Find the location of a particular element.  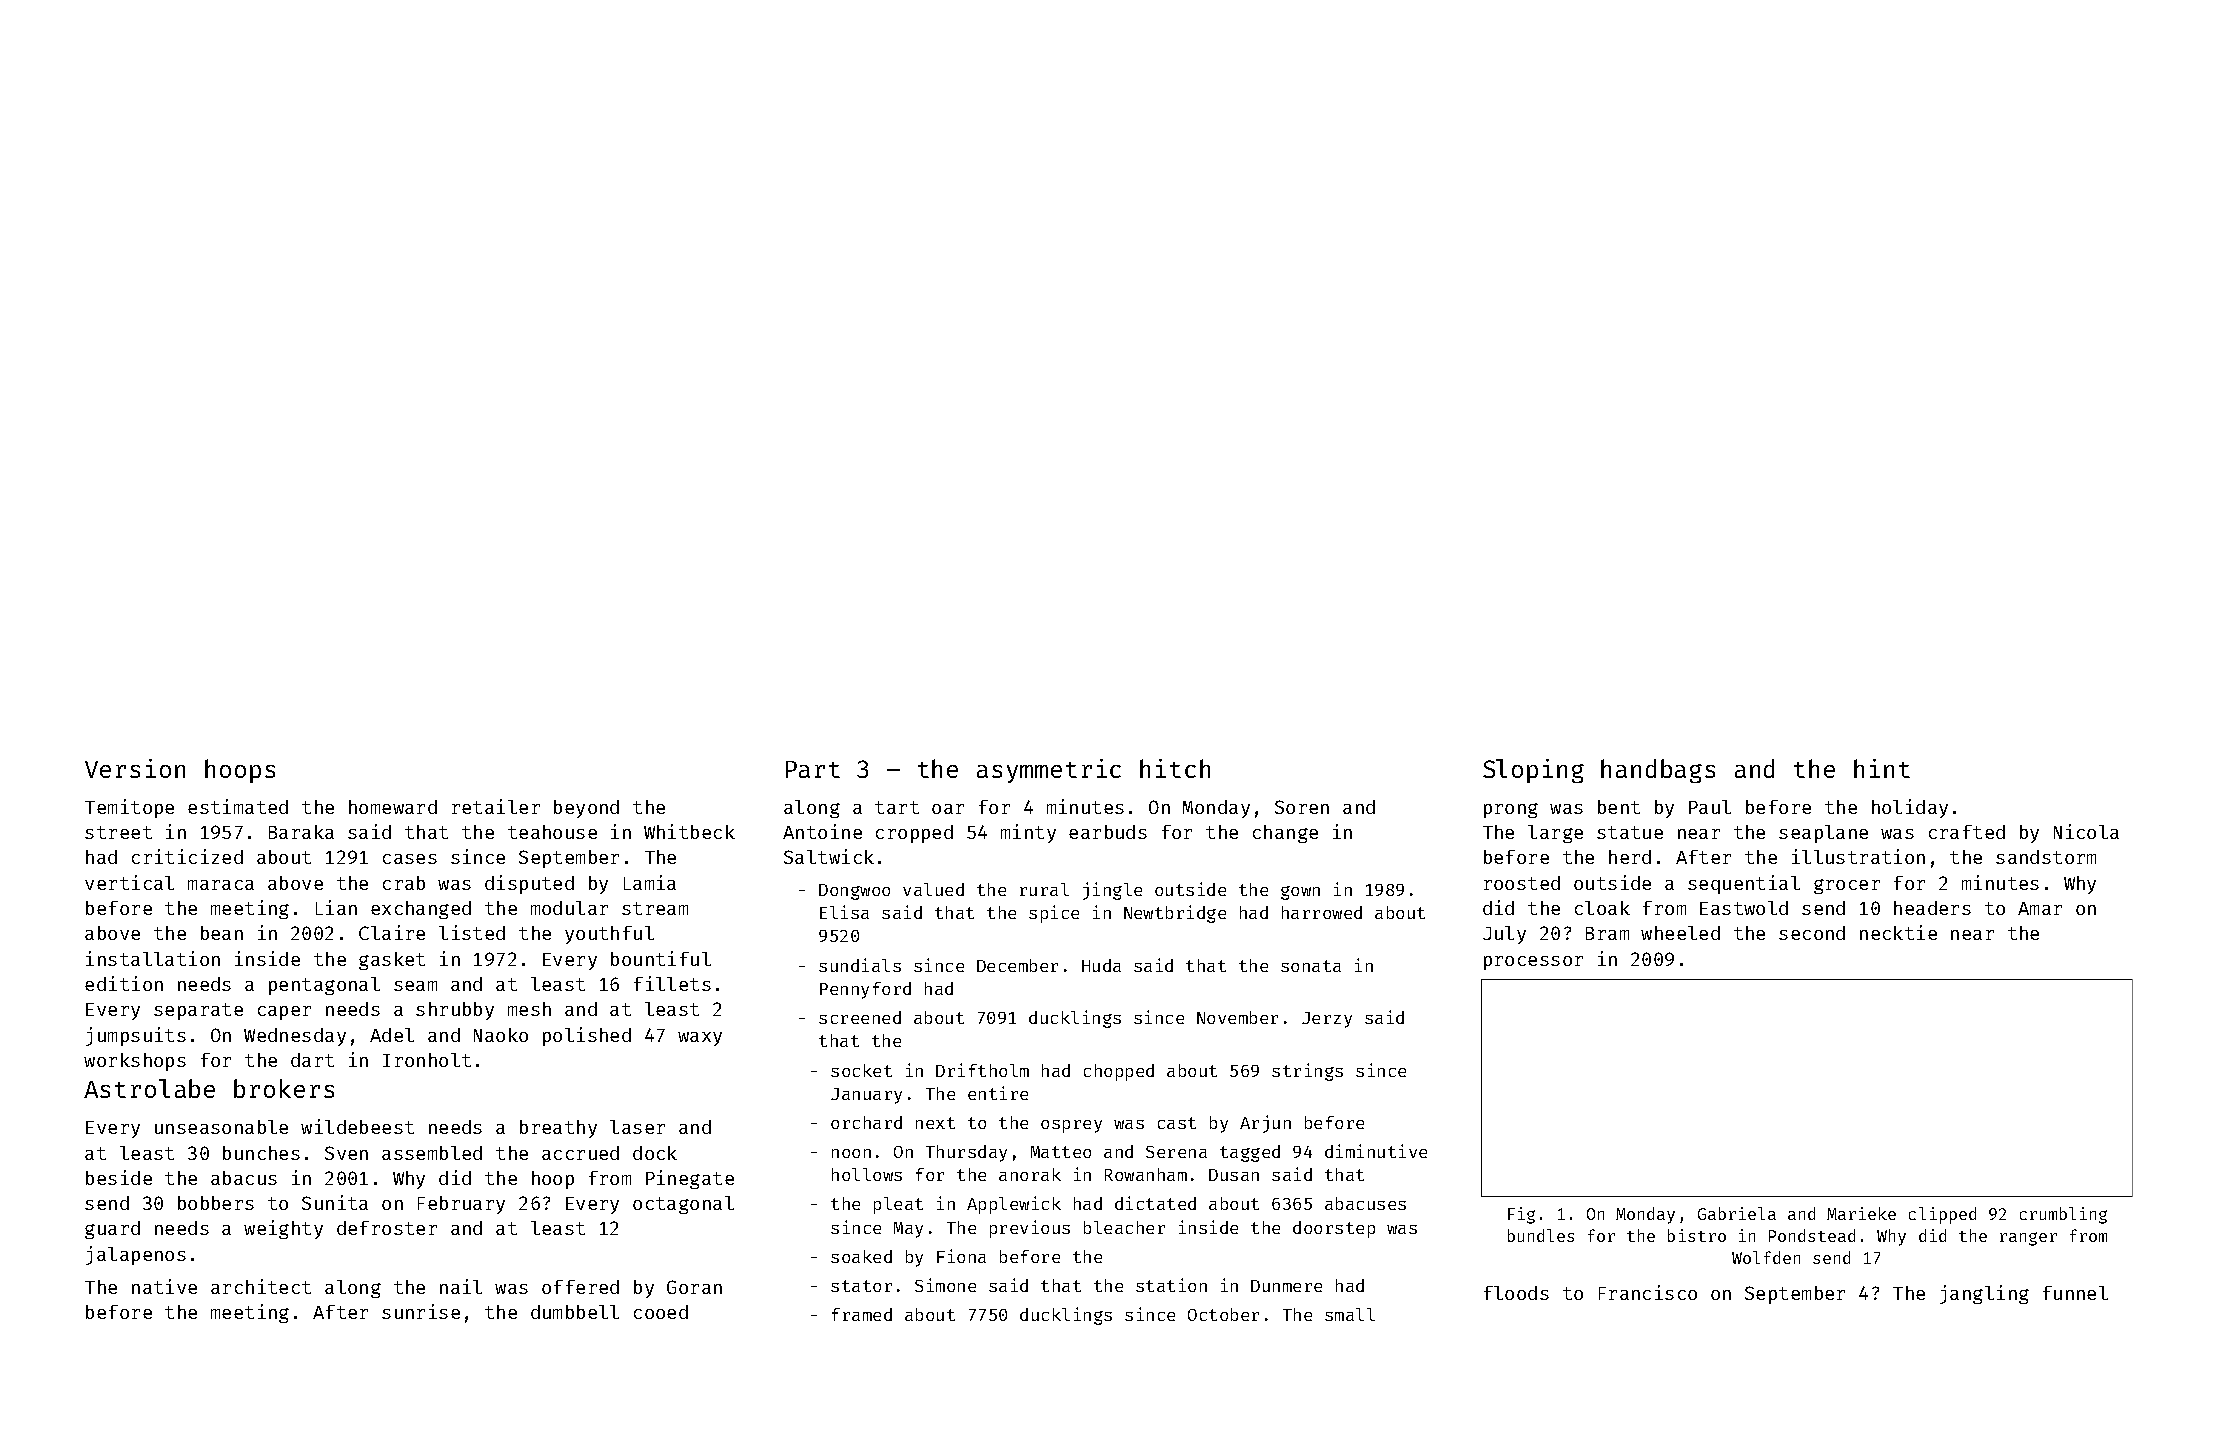

bobbers is located at coordinates (216, 1203).
